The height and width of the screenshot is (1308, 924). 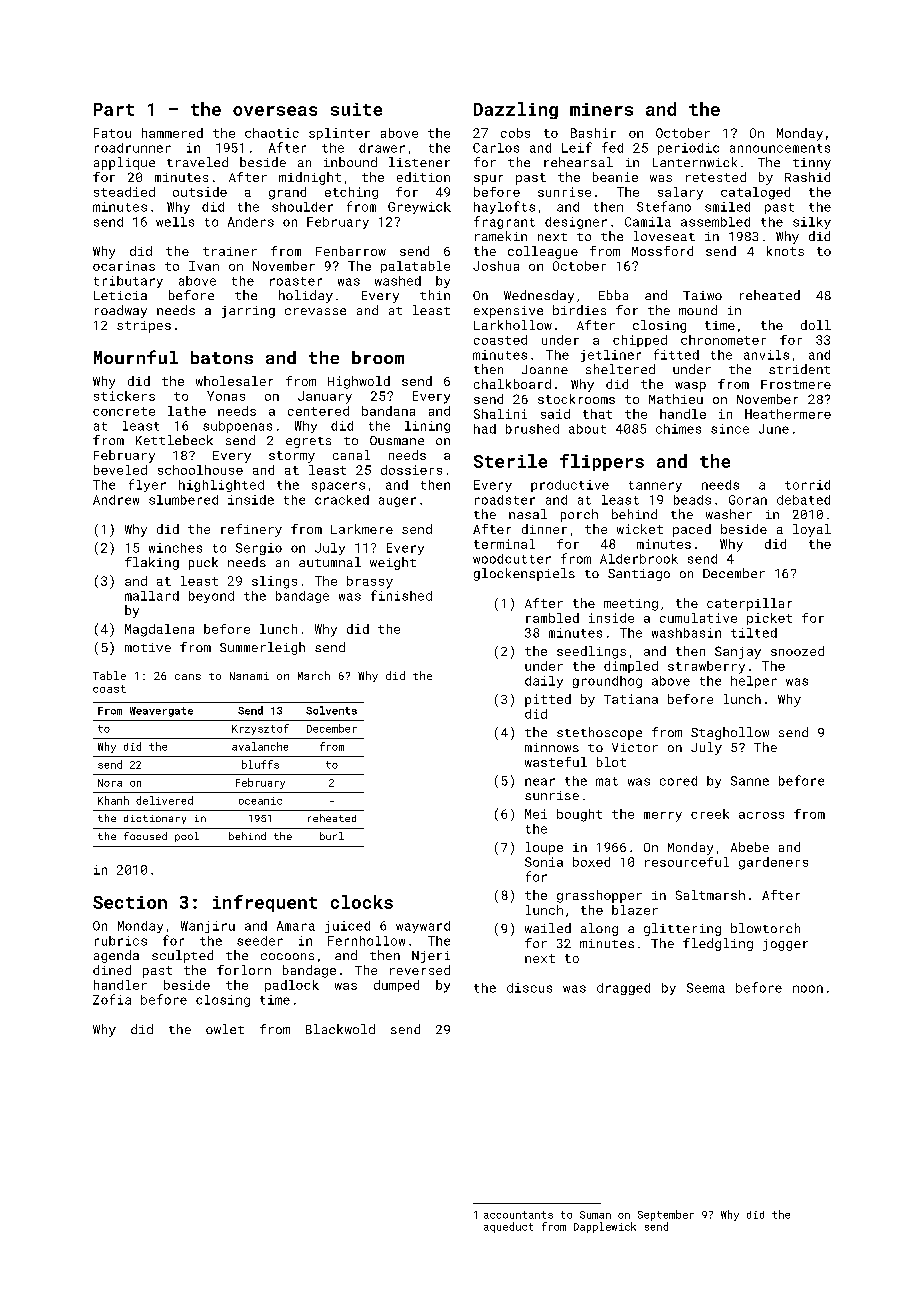 I want to click on Weavergate, so click(x=161, y=712).
